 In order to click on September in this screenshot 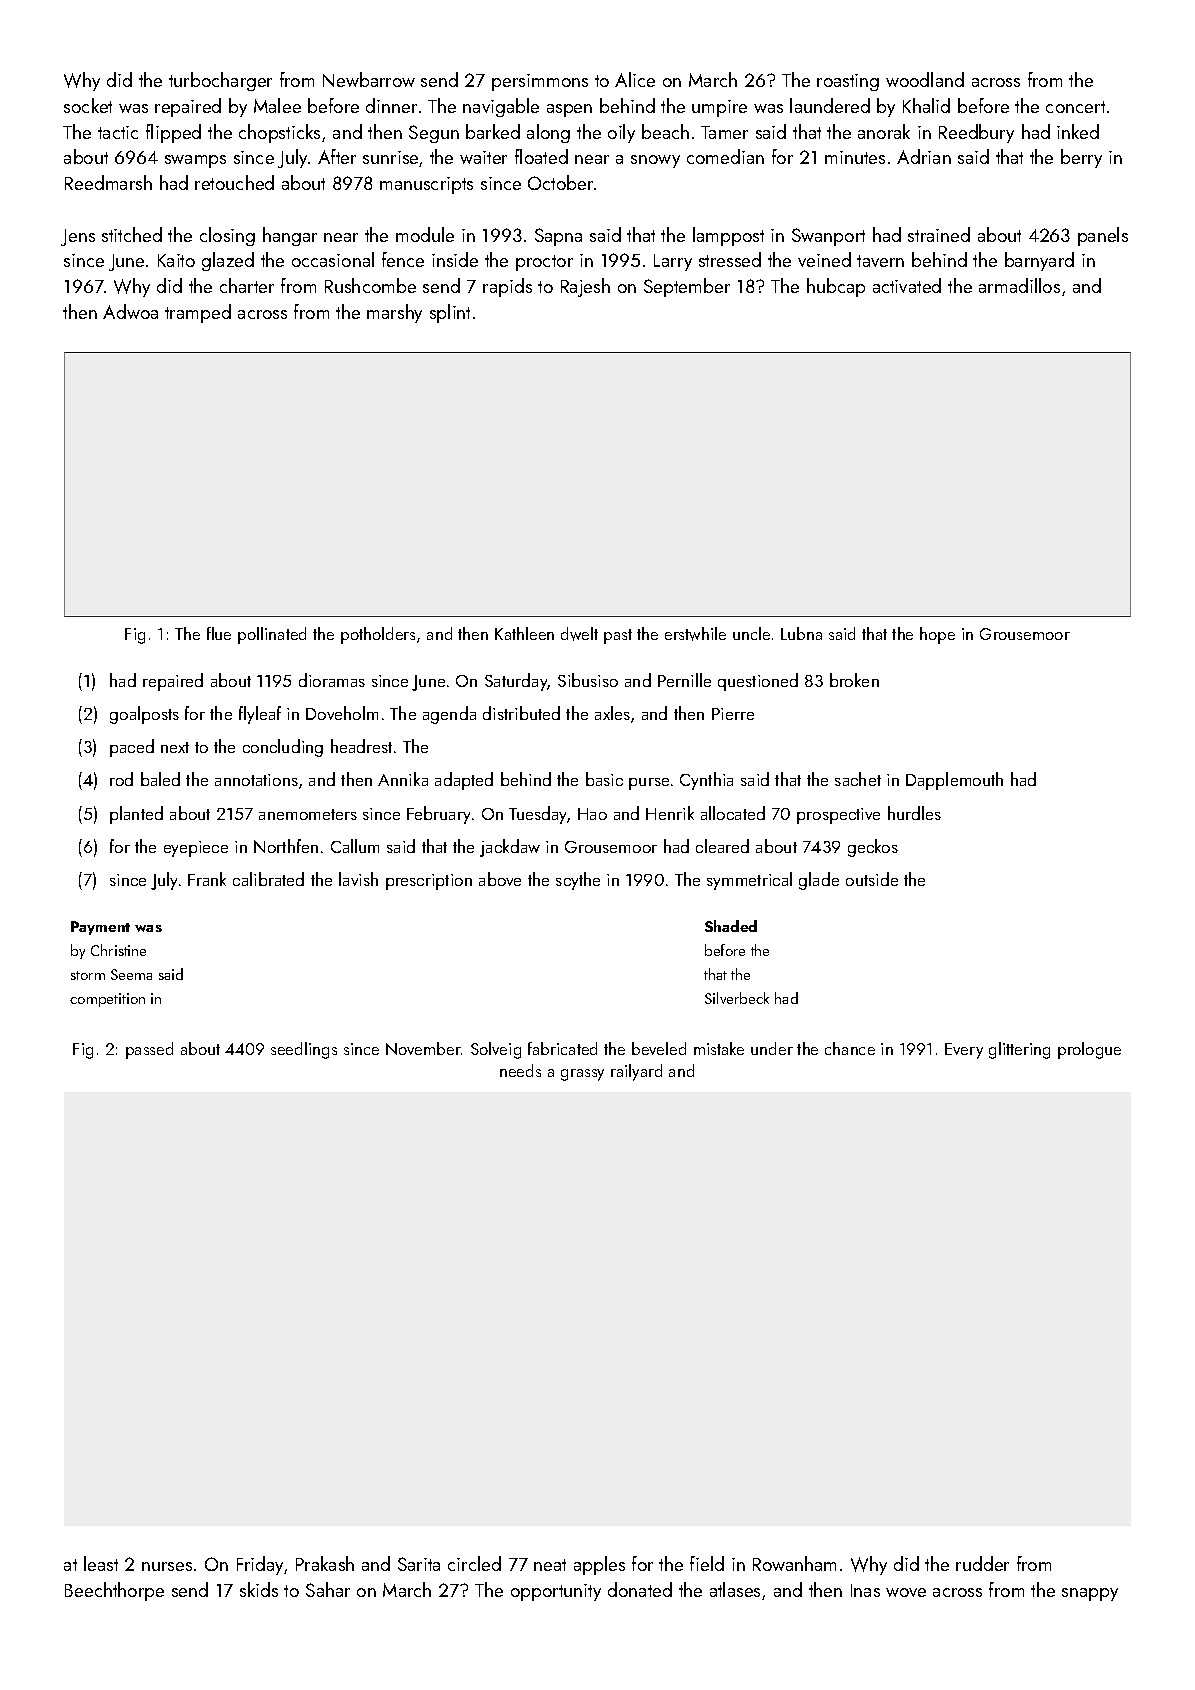, I will do `click(687, 287)`.
